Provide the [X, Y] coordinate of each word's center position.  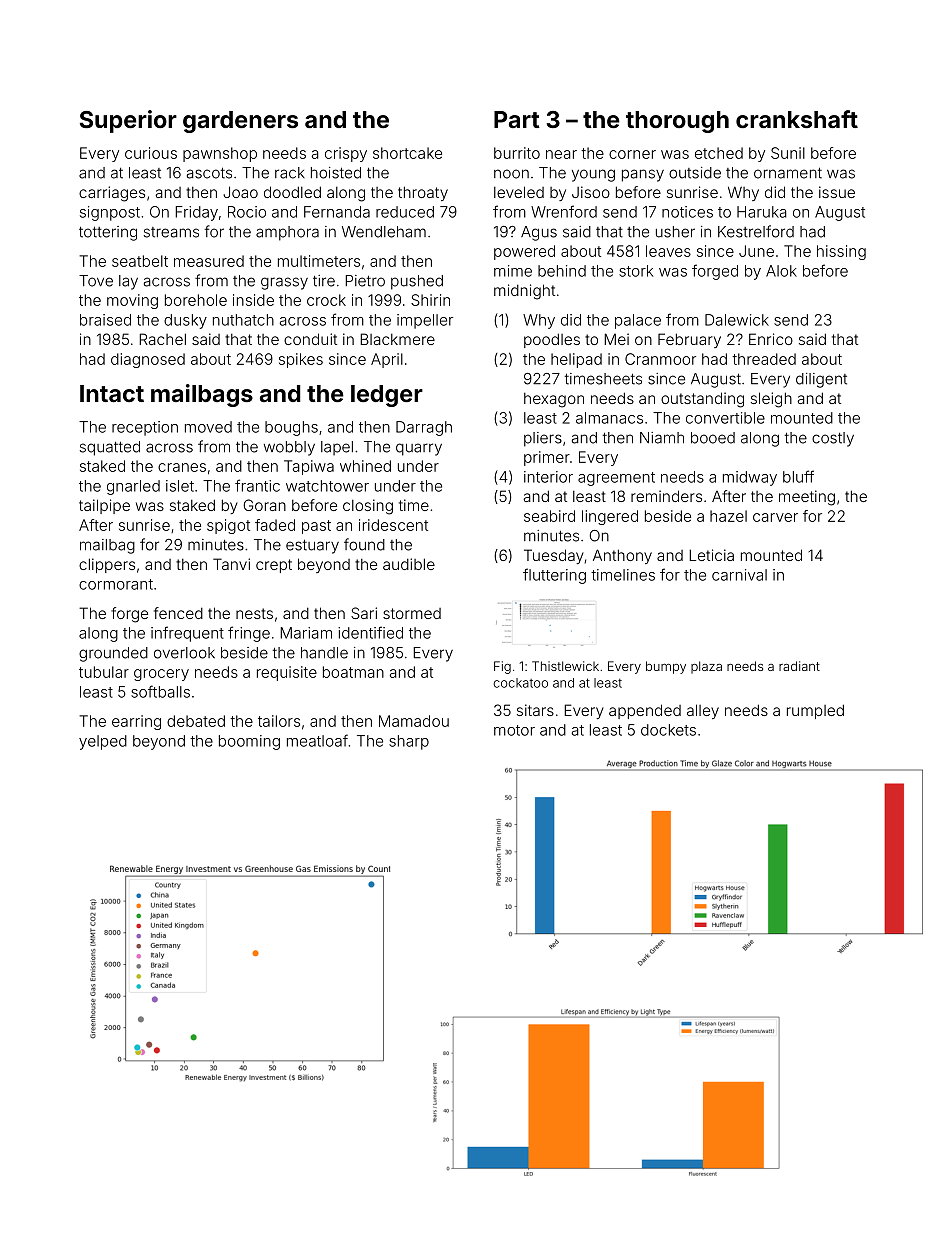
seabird [549, 516]
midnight [524, 292]
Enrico [771, 339]
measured [209, 261]
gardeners [240, 122]
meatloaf [317, 740]
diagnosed [148, 360]
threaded [764, 359]
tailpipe [104, 506]
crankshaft [797, 119]
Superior [128, 121]
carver [775, 517]
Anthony [622, 556]
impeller [425, 321]
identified [370, 632]
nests [254, 613]
